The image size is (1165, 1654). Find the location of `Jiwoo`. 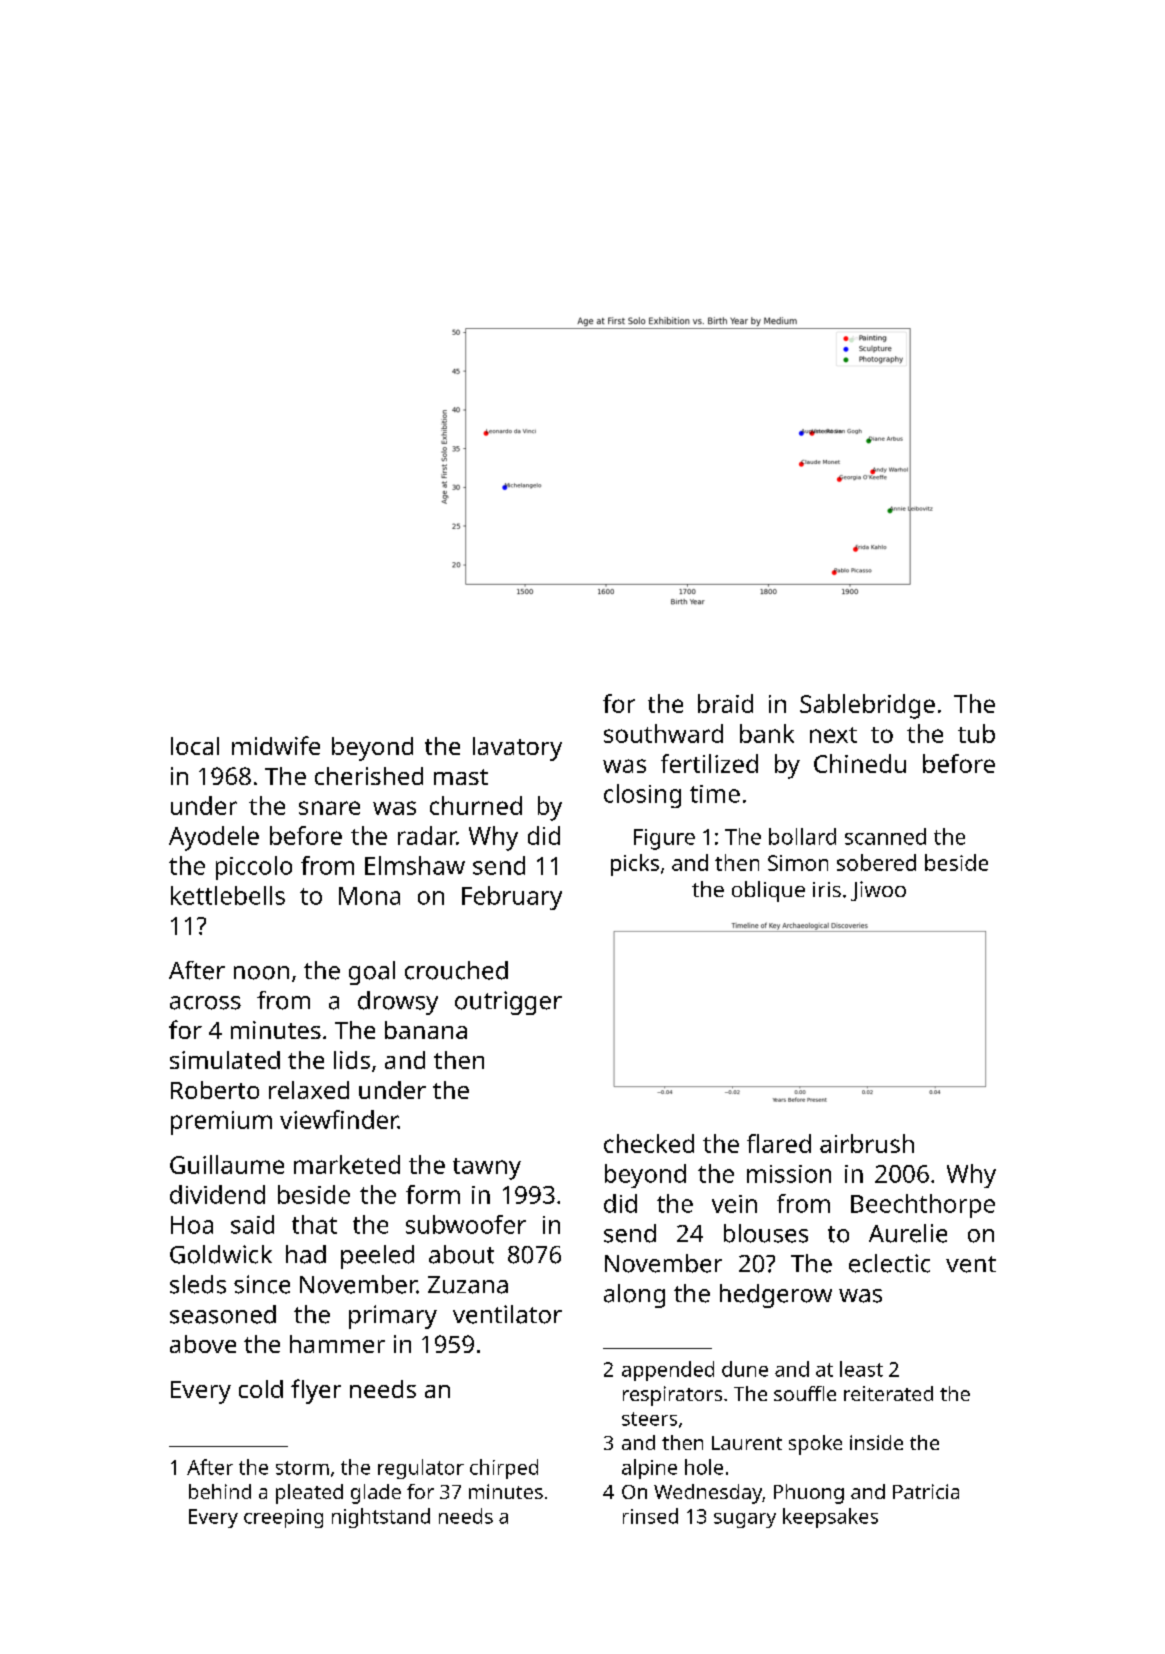

Jiwoo is located at coordinates (878, 891).
